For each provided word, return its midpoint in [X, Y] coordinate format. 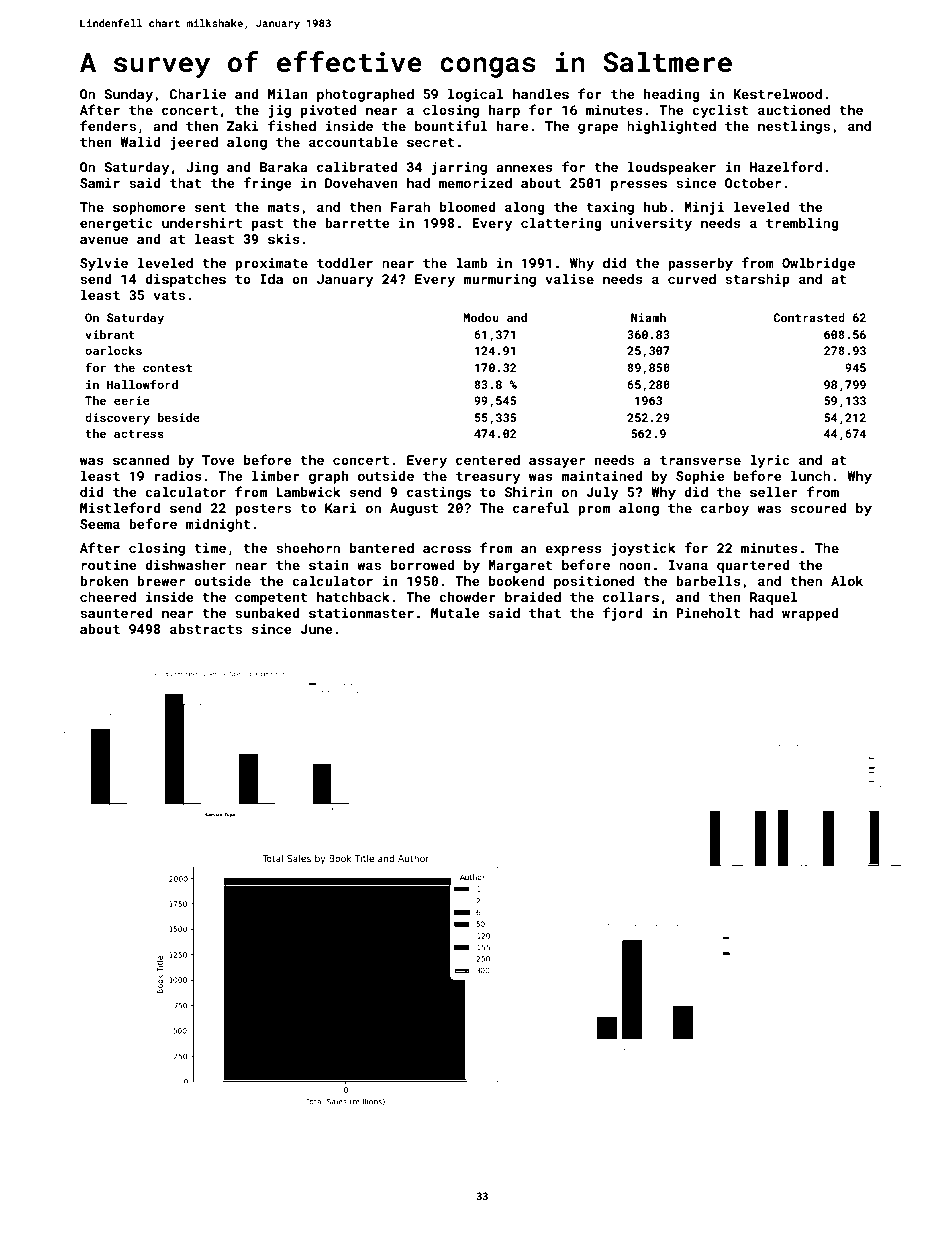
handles [541, 94]
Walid [140, 142]
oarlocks [113, 350]
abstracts [206, 629]
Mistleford [120, 507]
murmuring [499, 280]
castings [439, 493]
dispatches [185, 280]
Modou [481, 317]
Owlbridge [818, 264]
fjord [623, 614]
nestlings [794, 127]
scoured [819, 508]
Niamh [648, 317]
